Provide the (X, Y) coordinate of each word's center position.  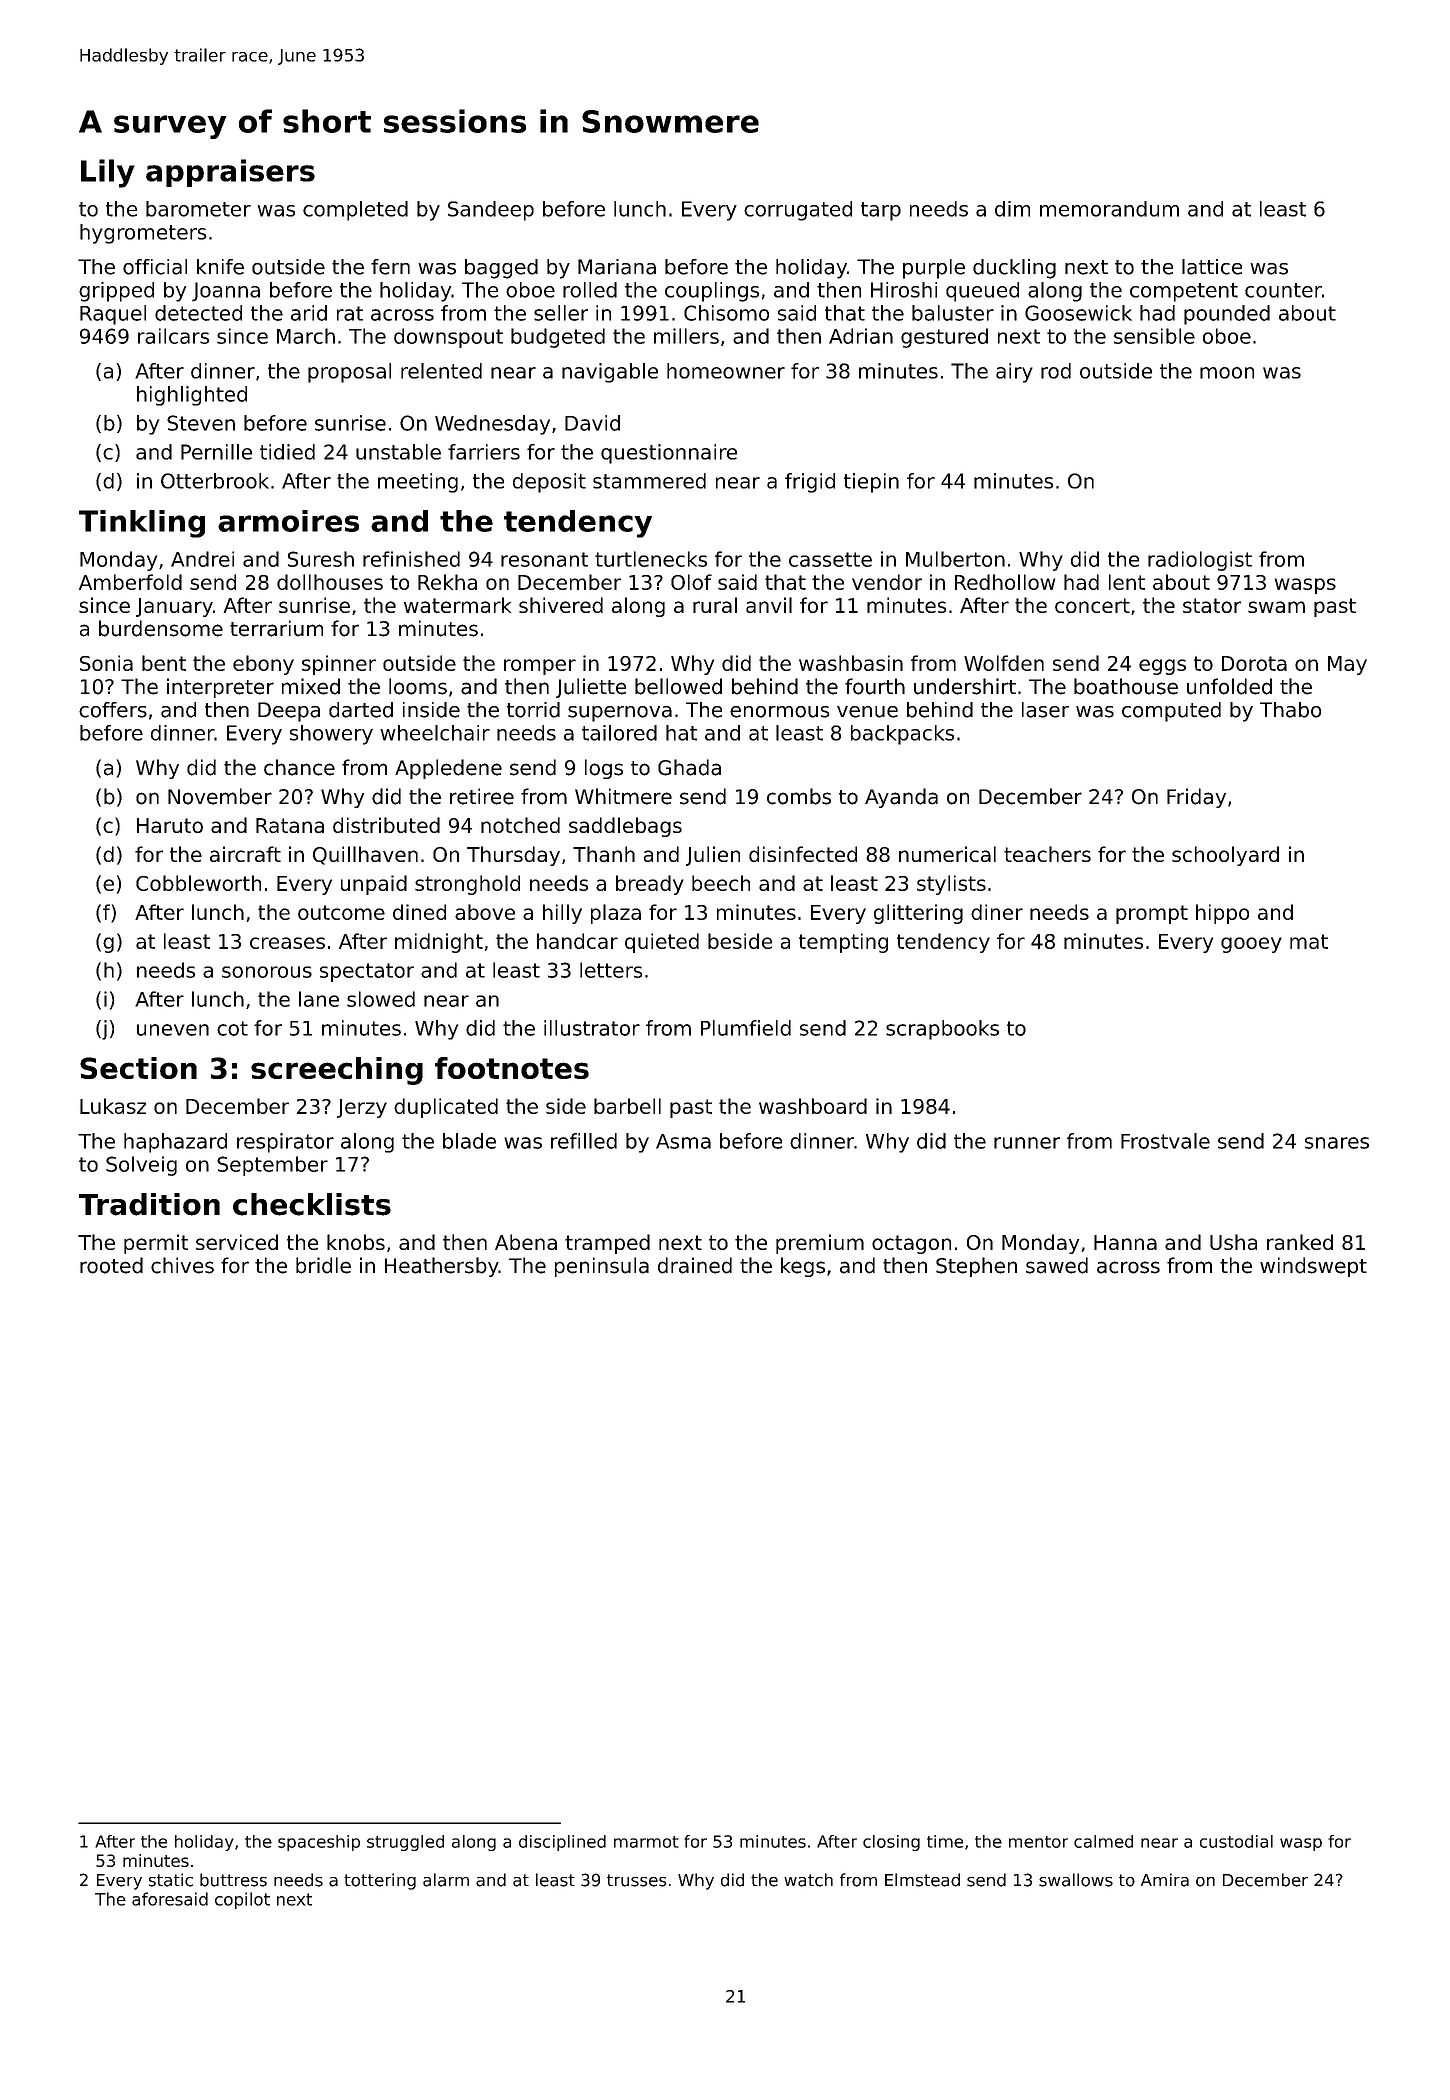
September (272, 1166)
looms (418, 686)
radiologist (1200, 561)
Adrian (861, 336)
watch (808, 1880)
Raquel (113, 315)
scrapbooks (942, 1030)
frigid (810, 483)
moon (1227, 373)
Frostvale (1165, 1141)
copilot (242, 1900)
